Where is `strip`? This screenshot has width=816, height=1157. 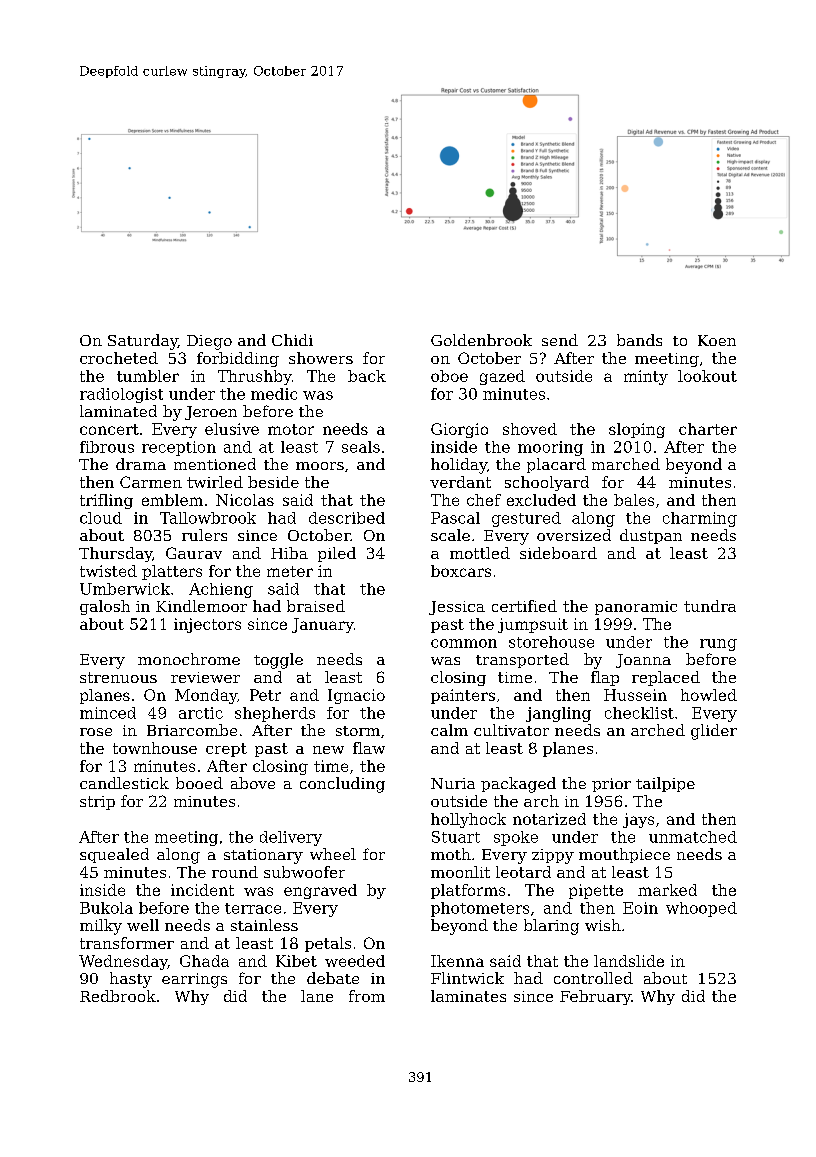 strip is located at coordinates (97, 803).
